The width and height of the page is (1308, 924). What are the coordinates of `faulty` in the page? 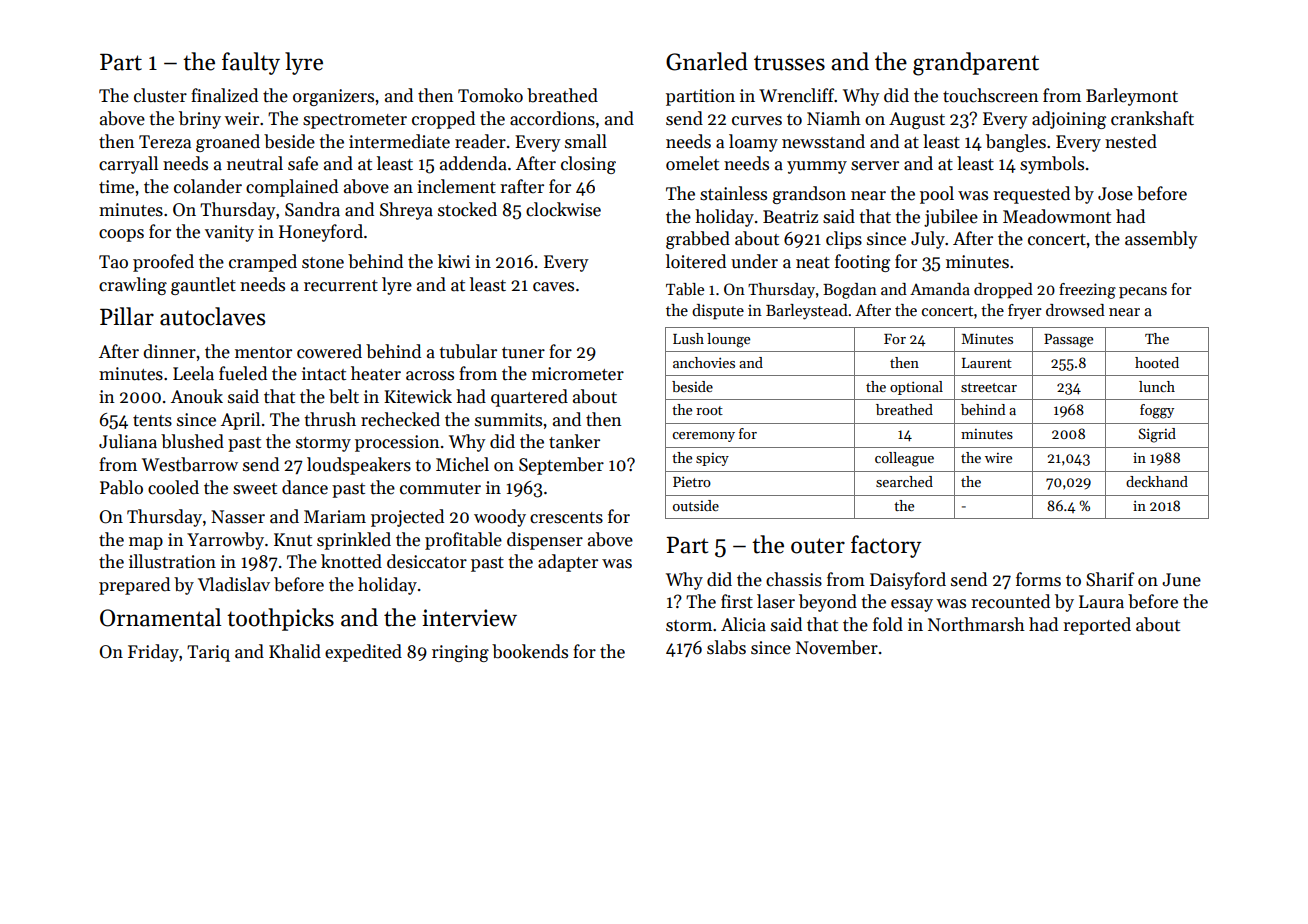 It's located at (251, 63).
